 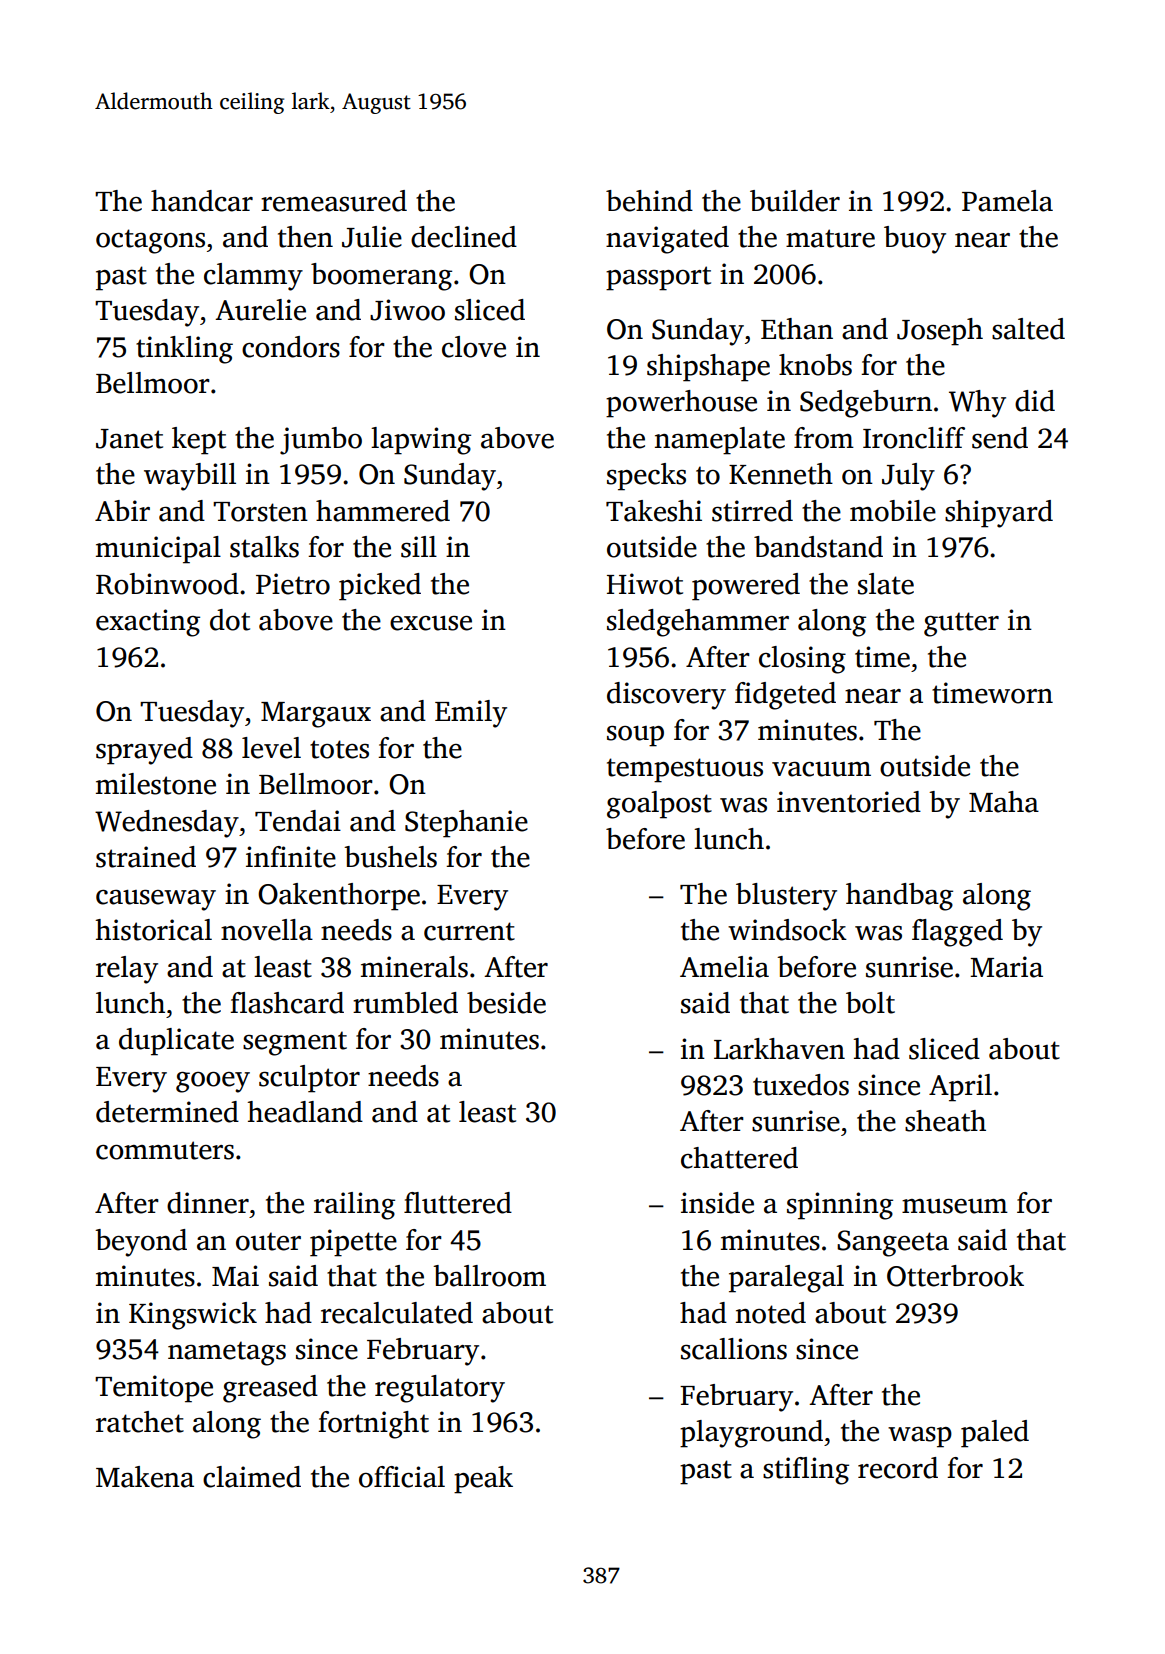 I want to click on greased, so click(x=270, y=1389).
